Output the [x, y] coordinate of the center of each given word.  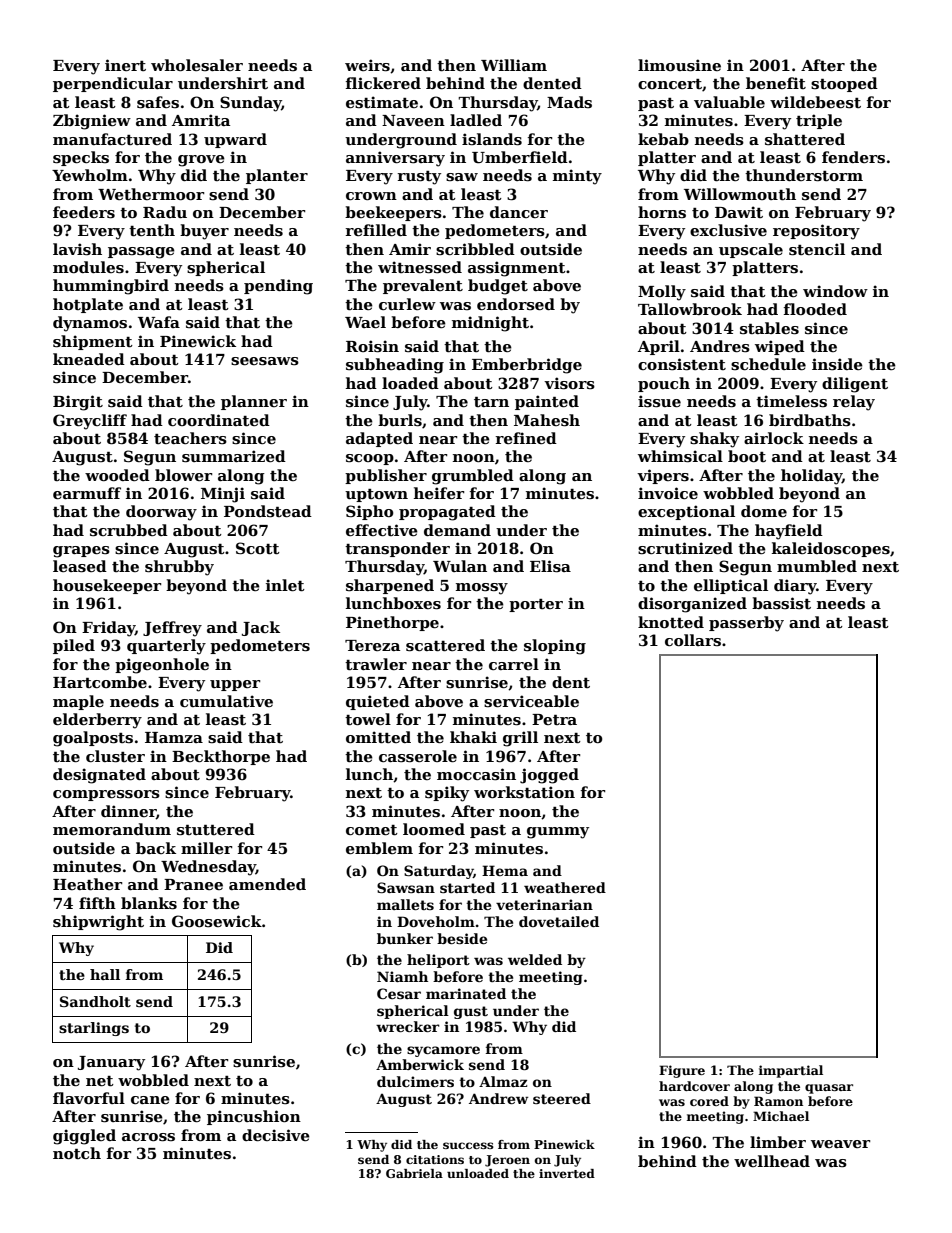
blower [183, 475]
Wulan [460, 566]
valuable [729, 102]
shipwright [98, 923]
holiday [811, 477]
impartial [791, 1071]
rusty [419, 178]
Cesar [399, 993]
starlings [94, 1029]
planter [277, 176]
